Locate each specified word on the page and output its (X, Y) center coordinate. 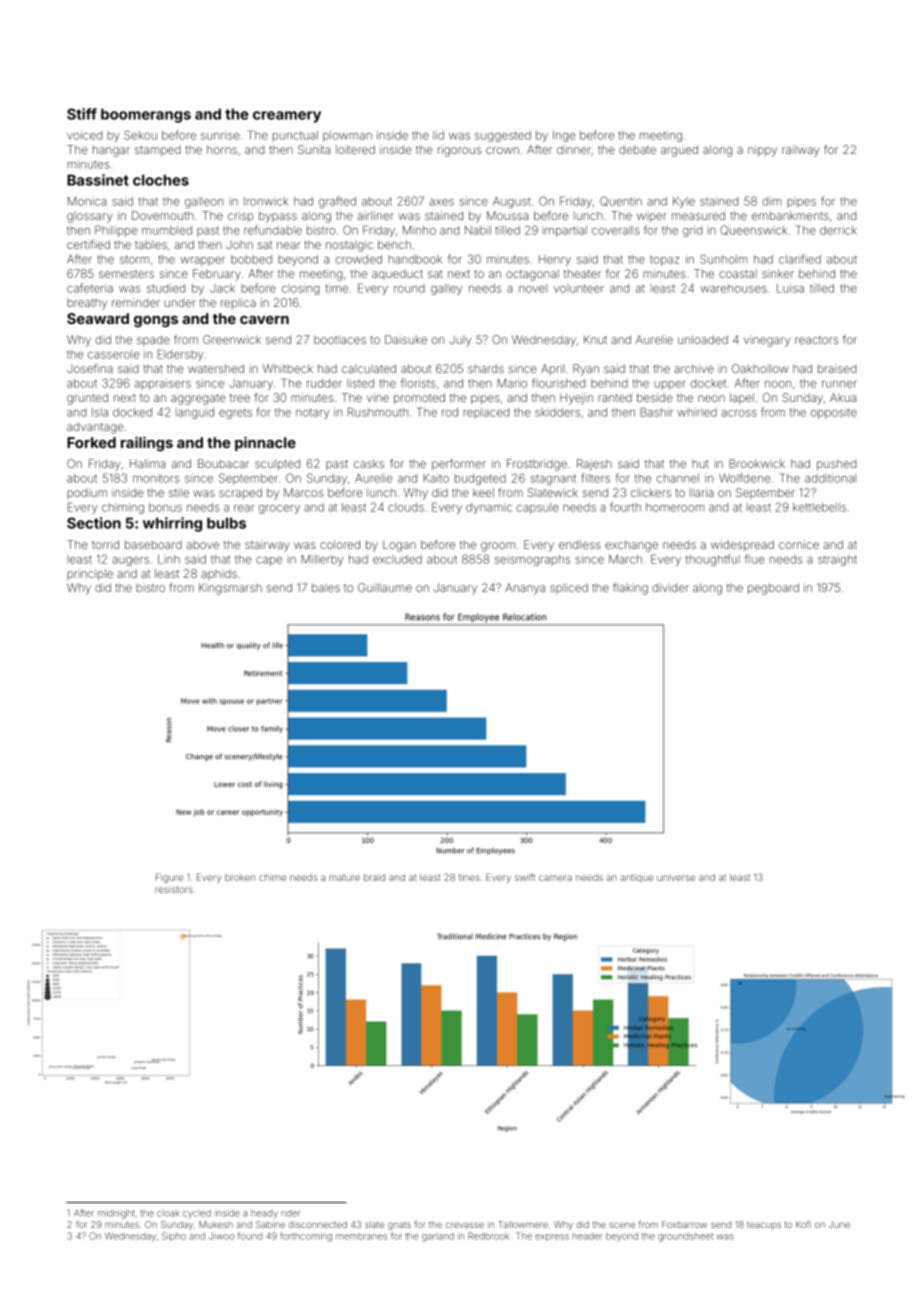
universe (676, 878)
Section (94, 523)
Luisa (790, 288)
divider (670, 587)
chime (272, 877)
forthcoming (306, 1237)
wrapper (202, 261)
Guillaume (385, 587)
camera (555, 878)
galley (446, 289)
